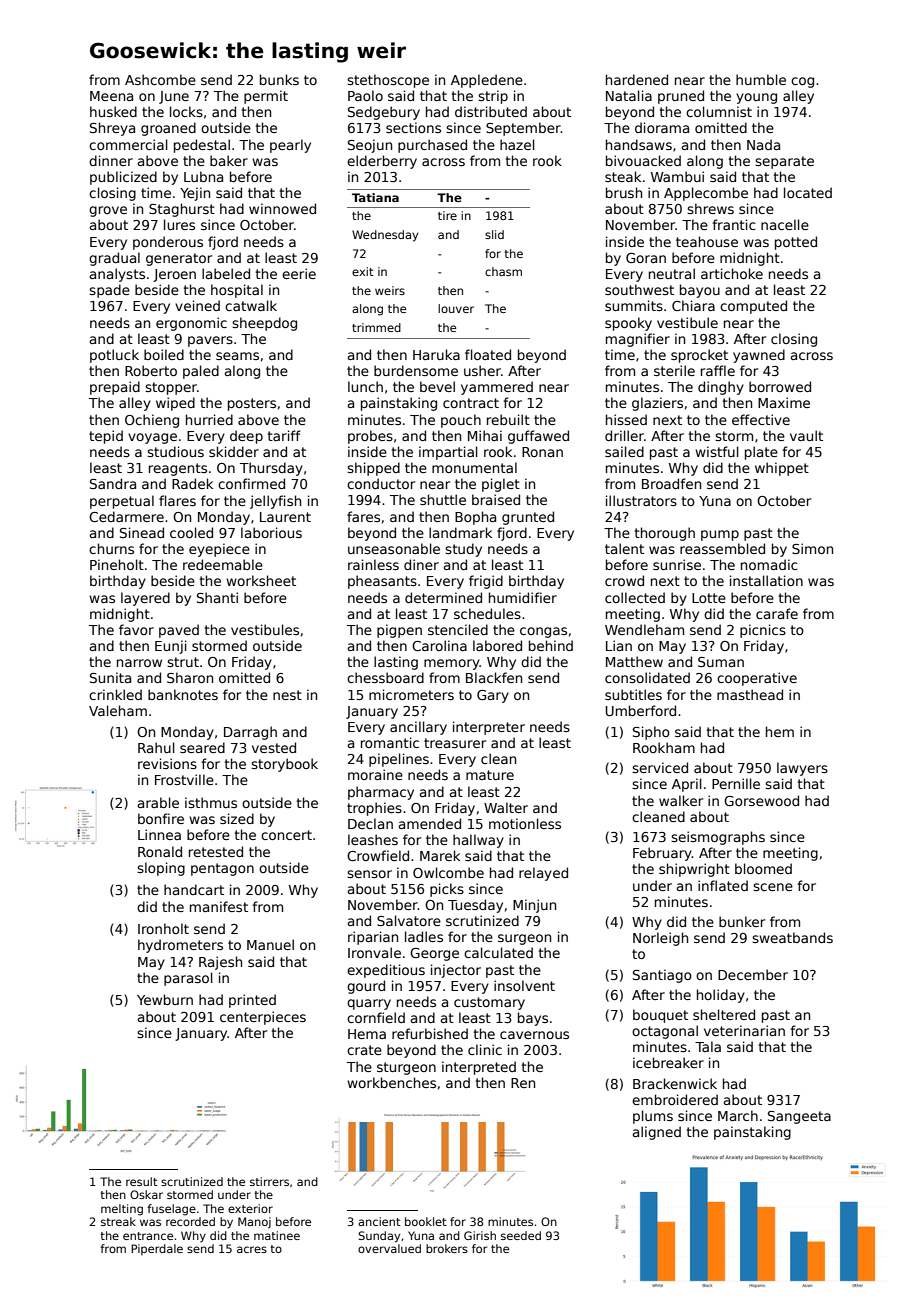 This page has width=924, height=1308. I want to click on recorded, so click(190, 1221).
